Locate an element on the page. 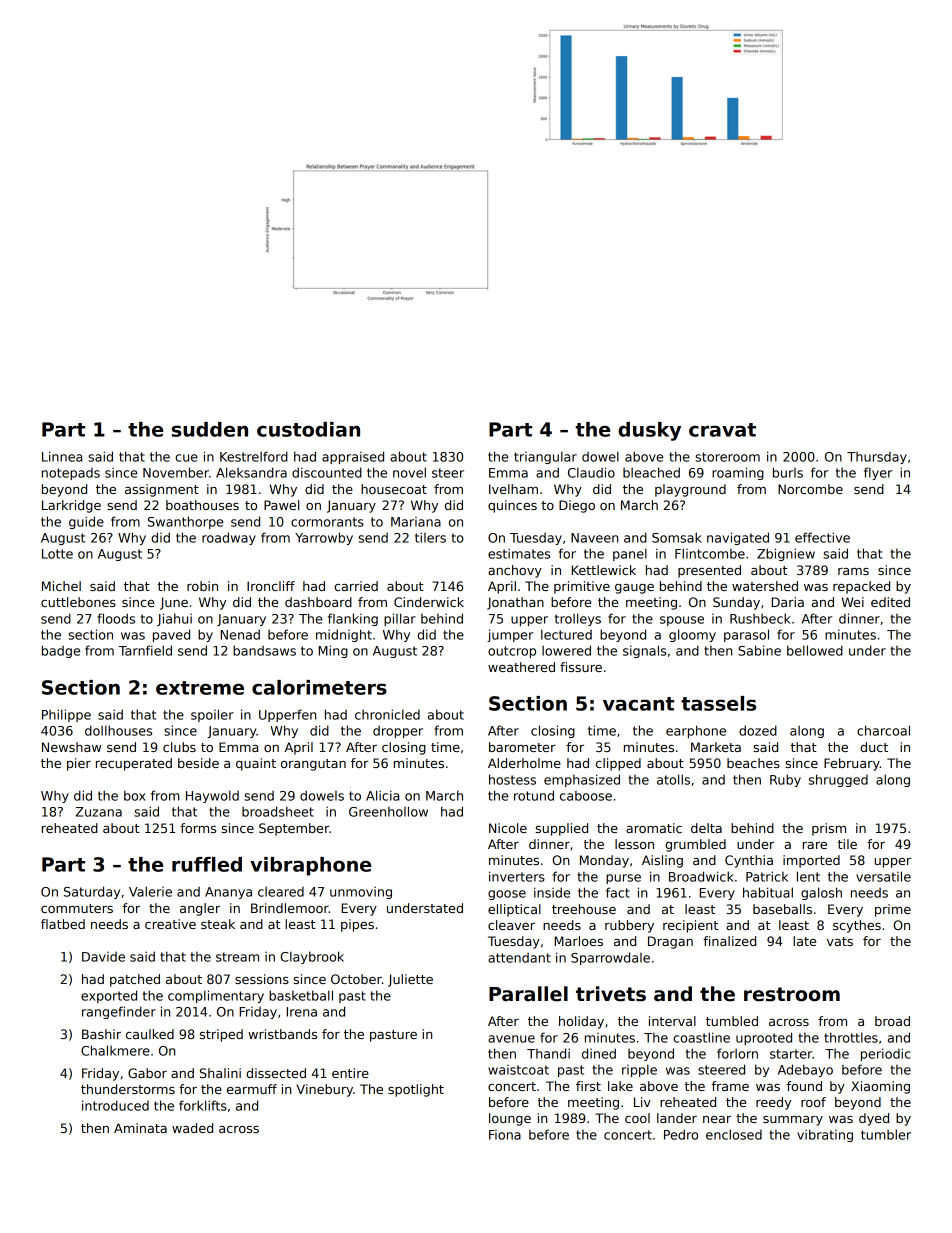  scythes is located at coordinates (857, 926).
